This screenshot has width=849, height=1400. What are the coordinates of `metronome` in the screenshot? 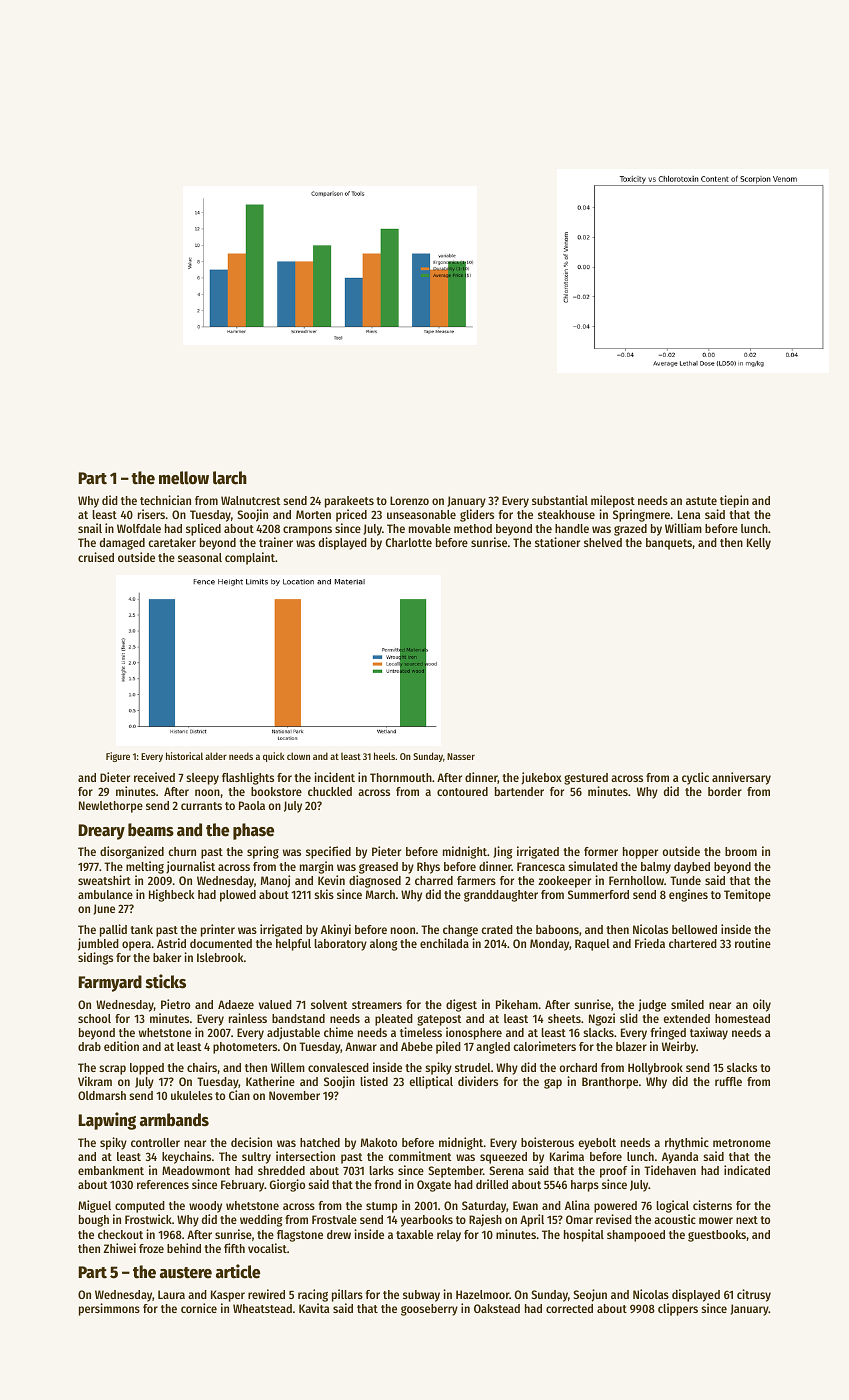 It's located at (742, 1143).
